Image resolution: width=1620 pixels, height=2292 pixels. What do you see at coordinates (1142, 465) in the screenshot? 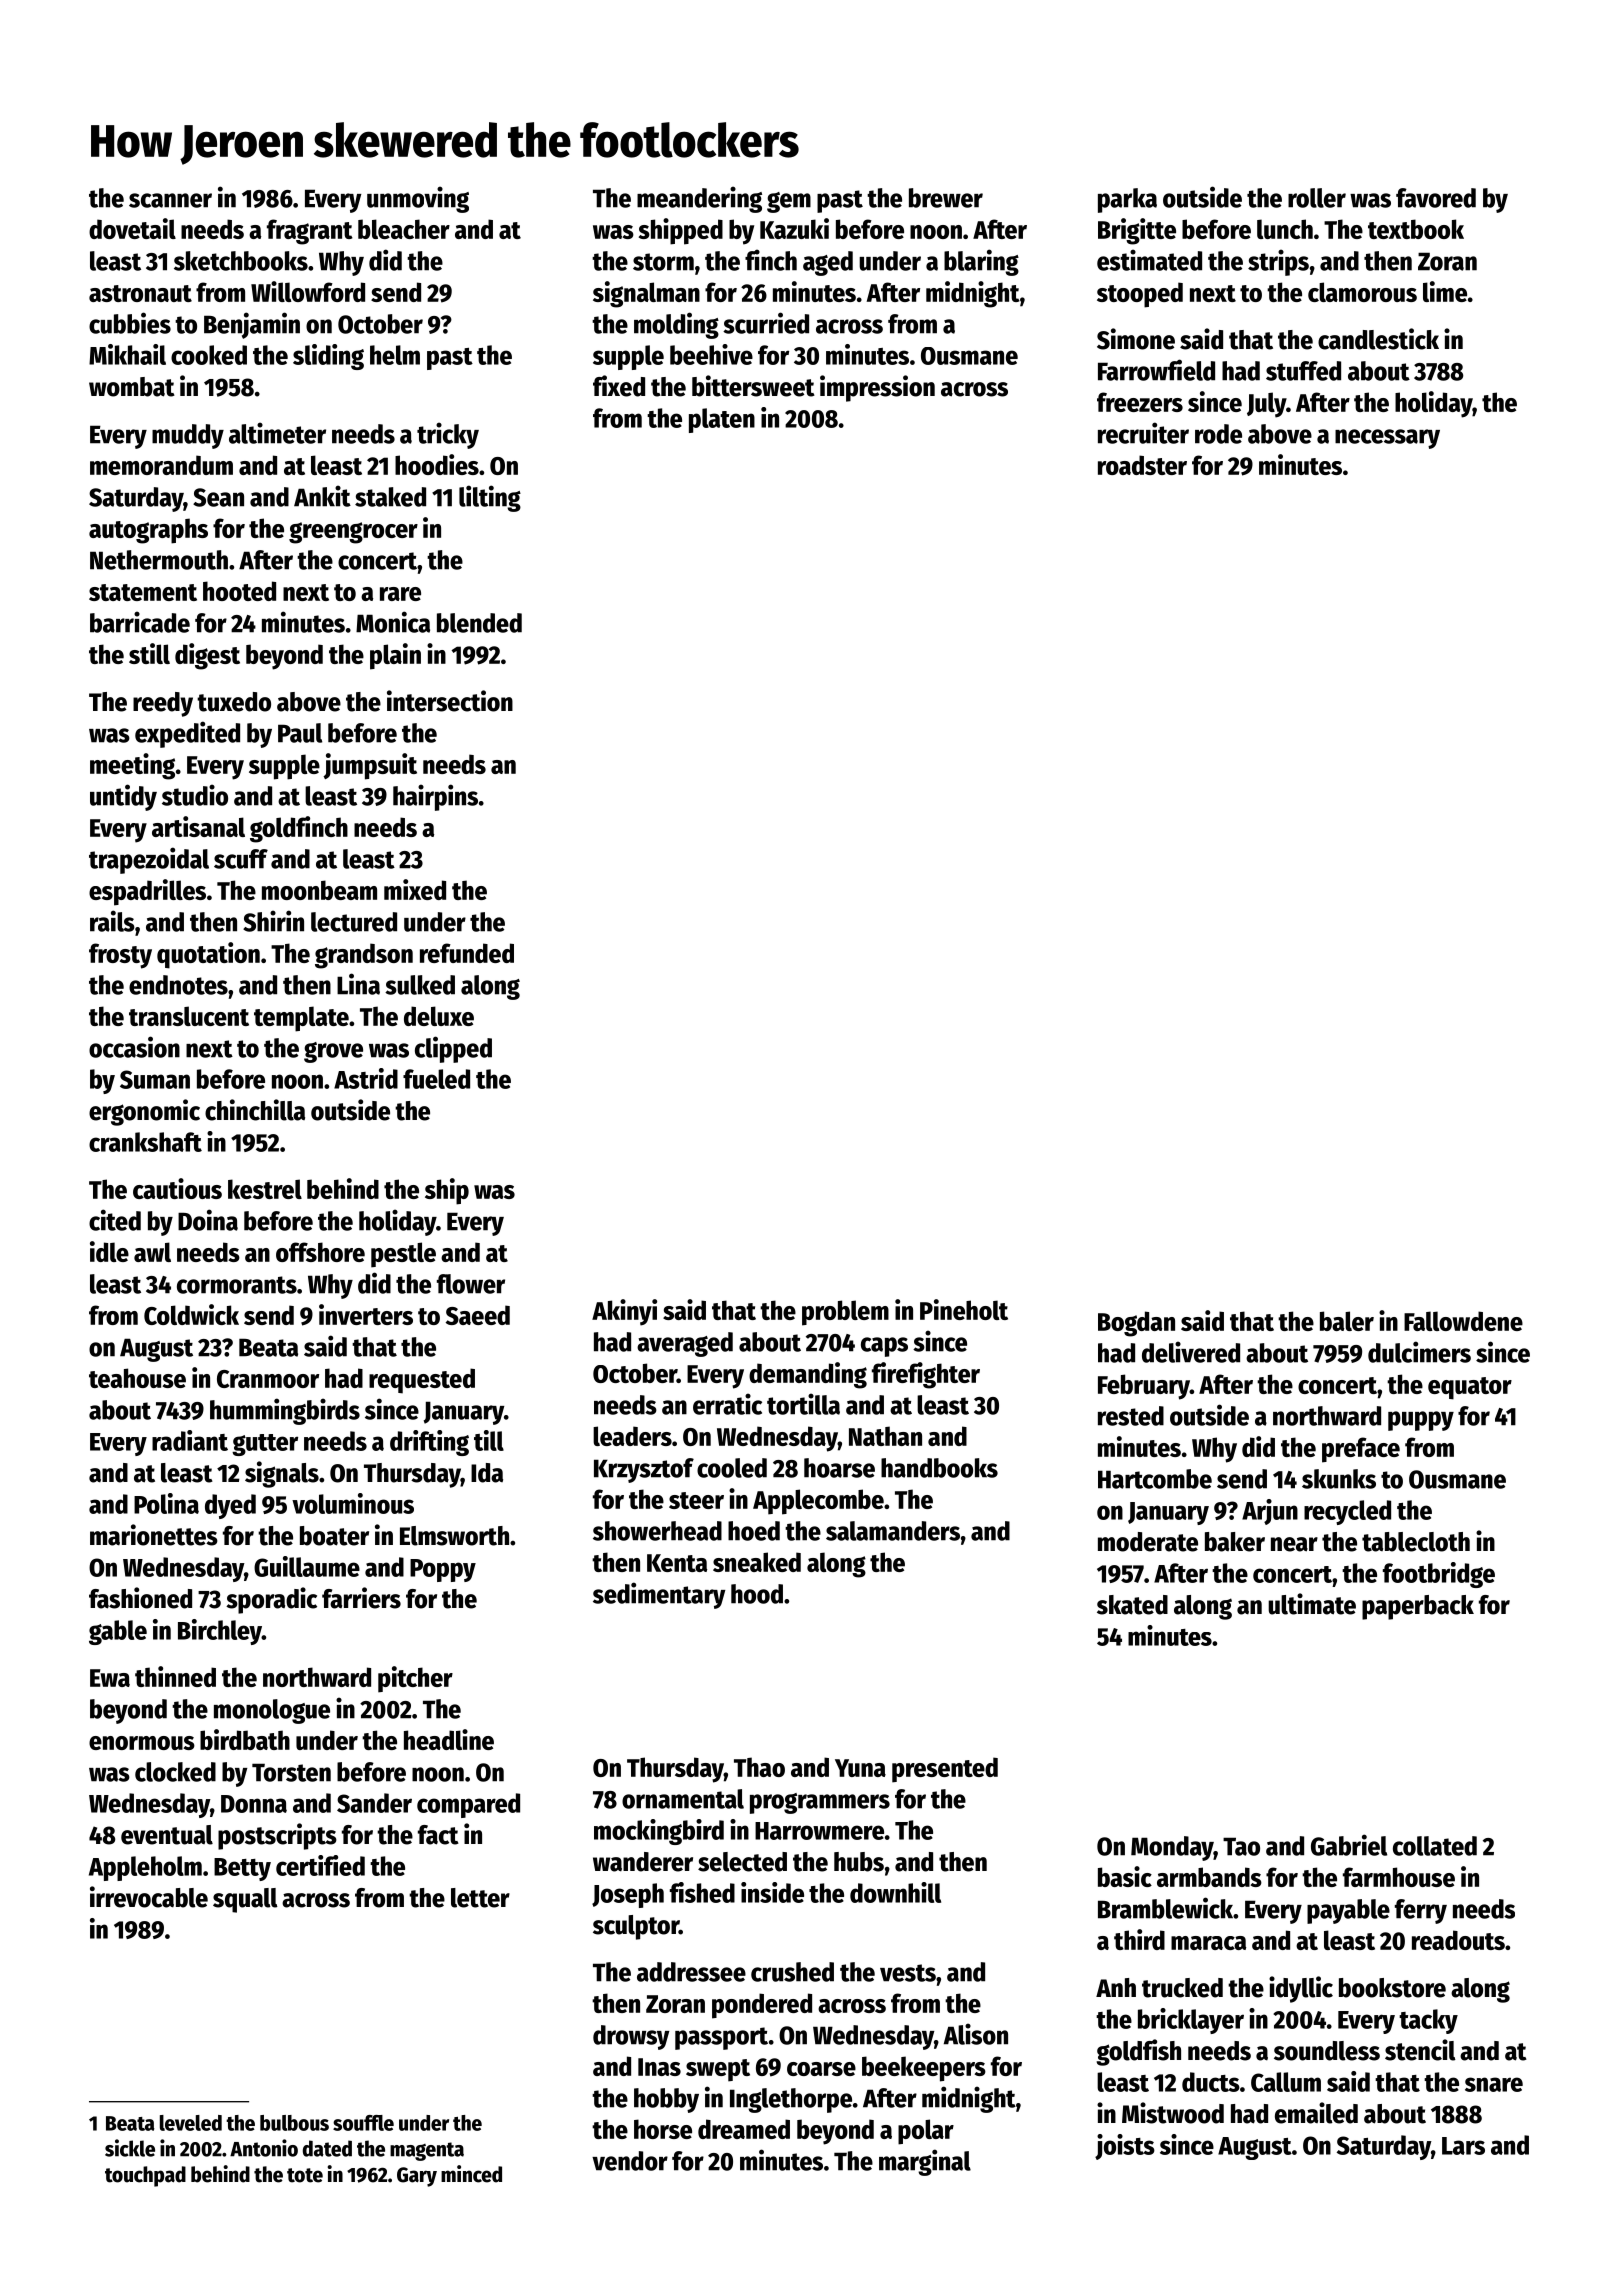
I see `roadster` at bounding box center [1142, 465].
